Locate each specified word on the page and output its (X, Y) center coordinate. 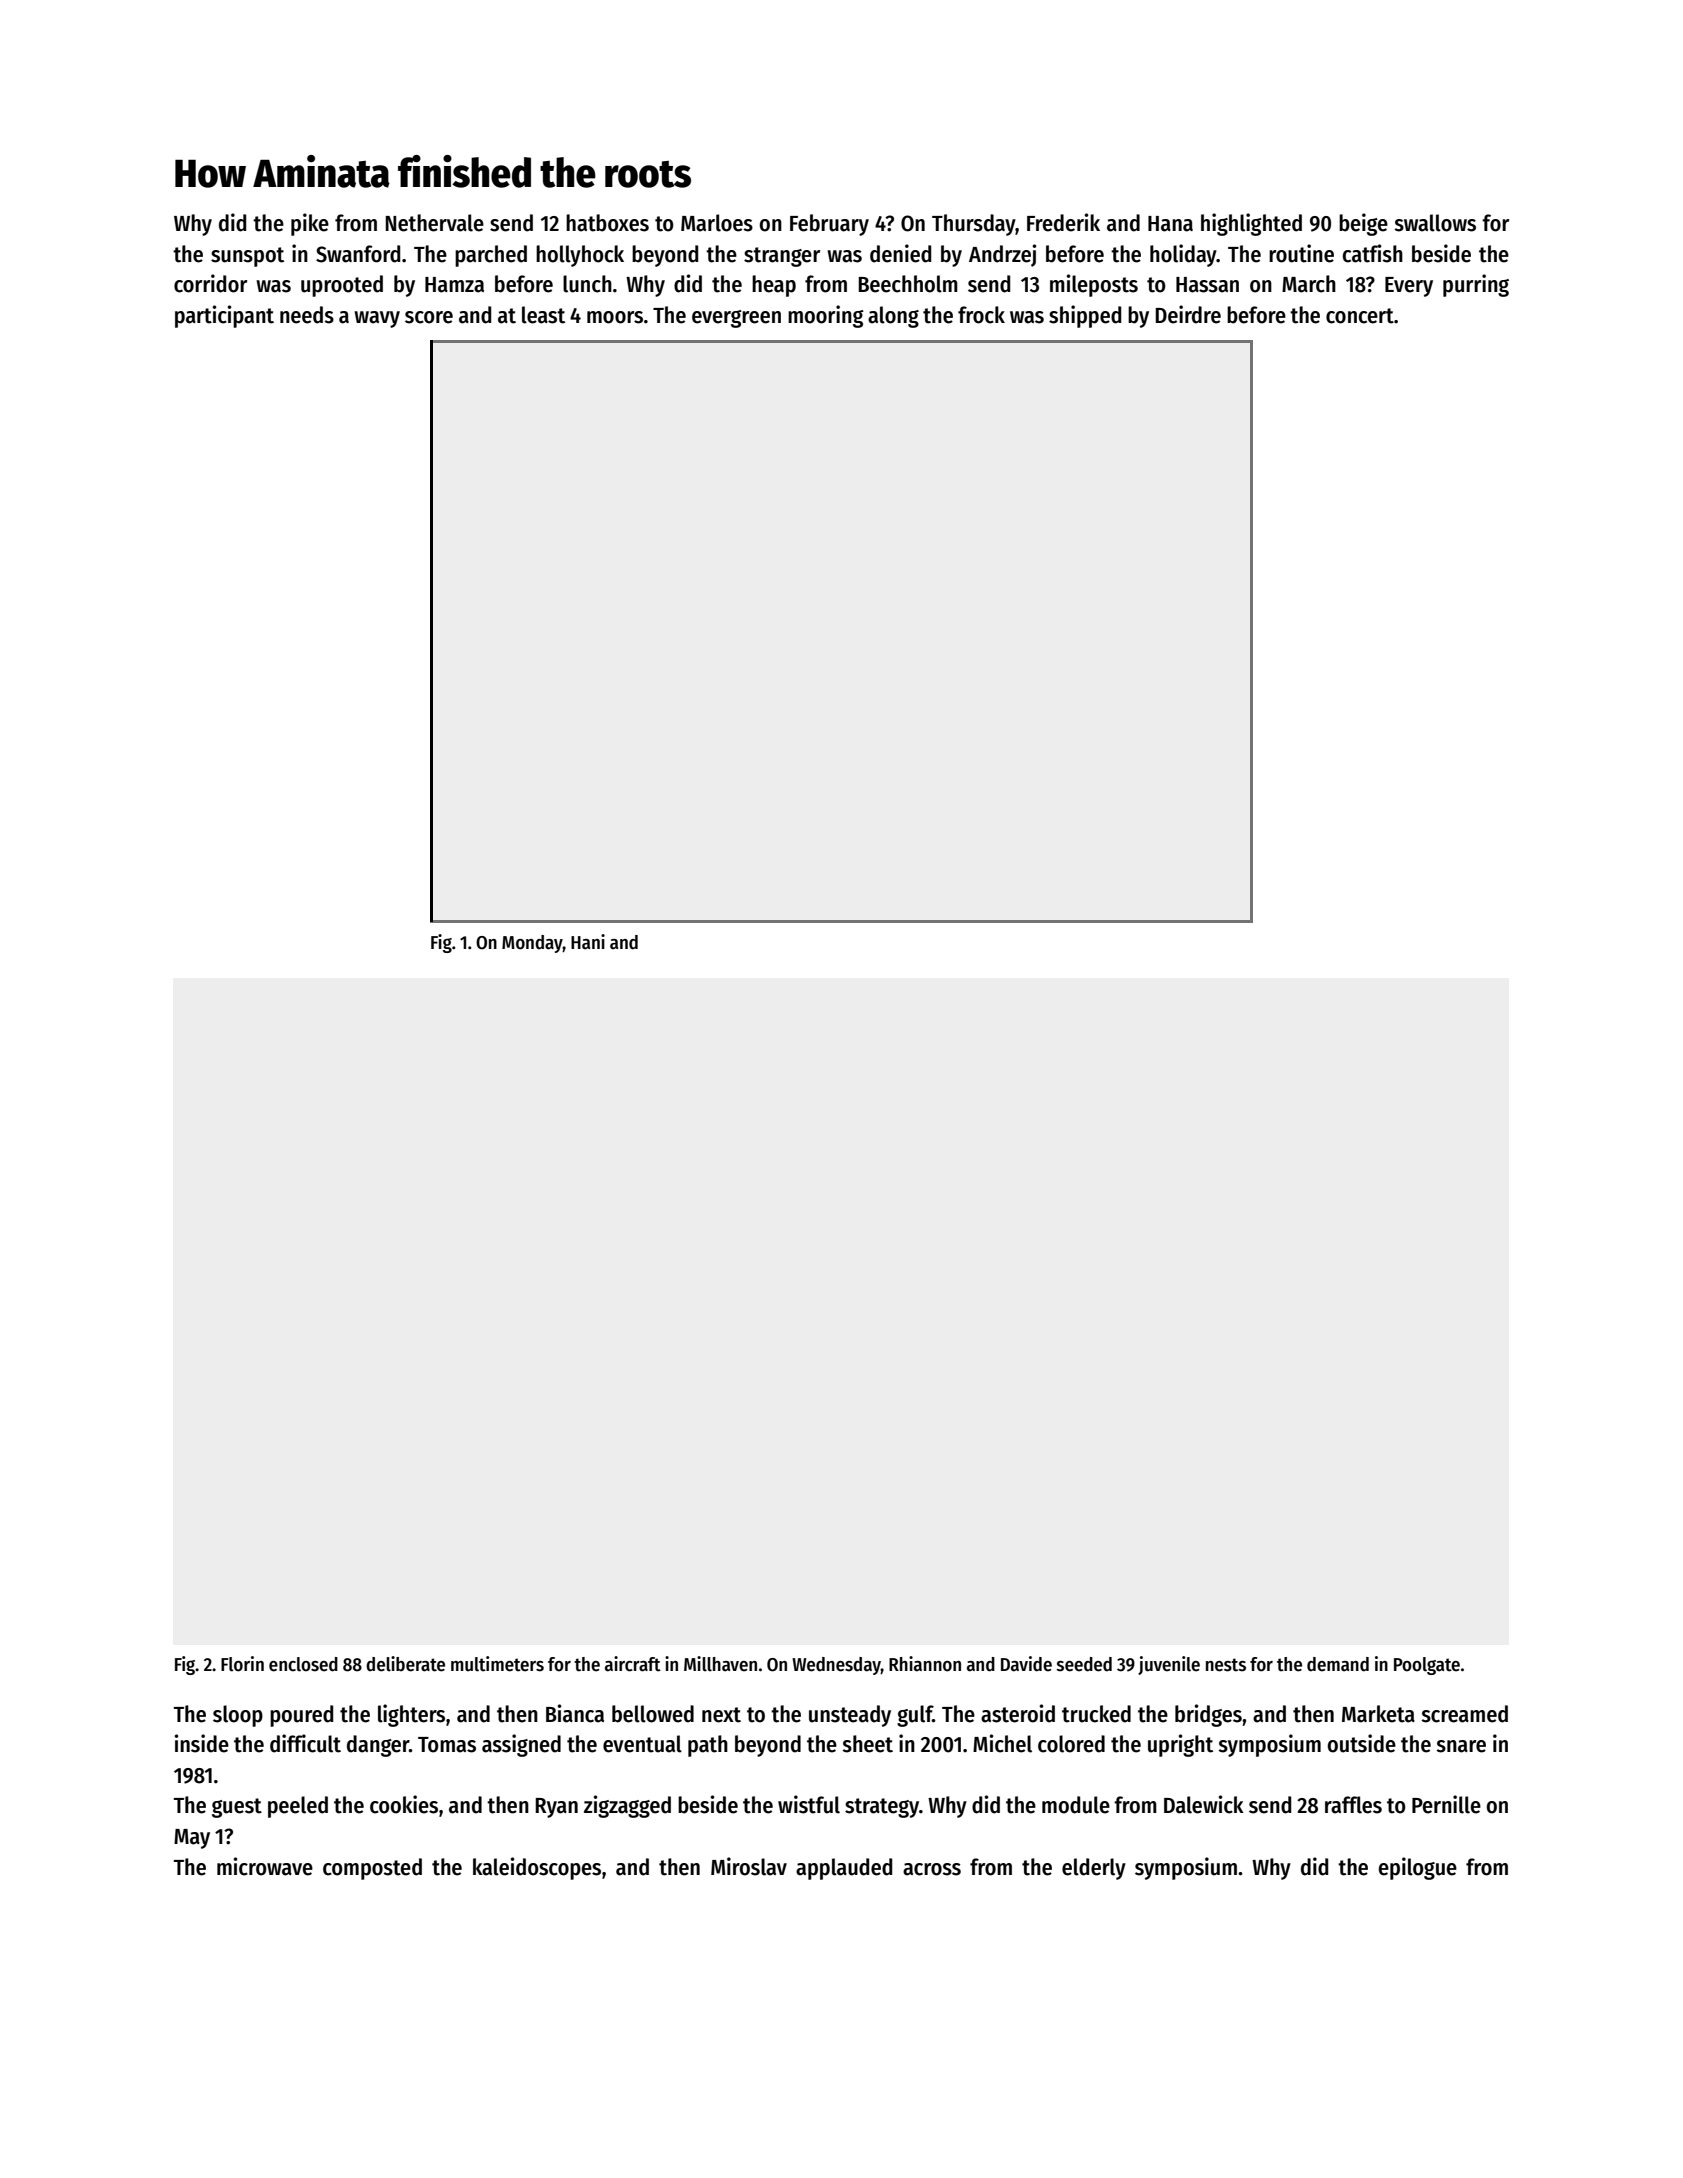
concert (1360, 316)
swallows (1435, 223)
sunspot (247, 257)
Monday (532, 944)
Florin (242, 1664)
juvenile (1169, 1665)
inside (202, 1743)
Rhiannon (925, 1664)
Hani (588, 942)
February (829, 225)
